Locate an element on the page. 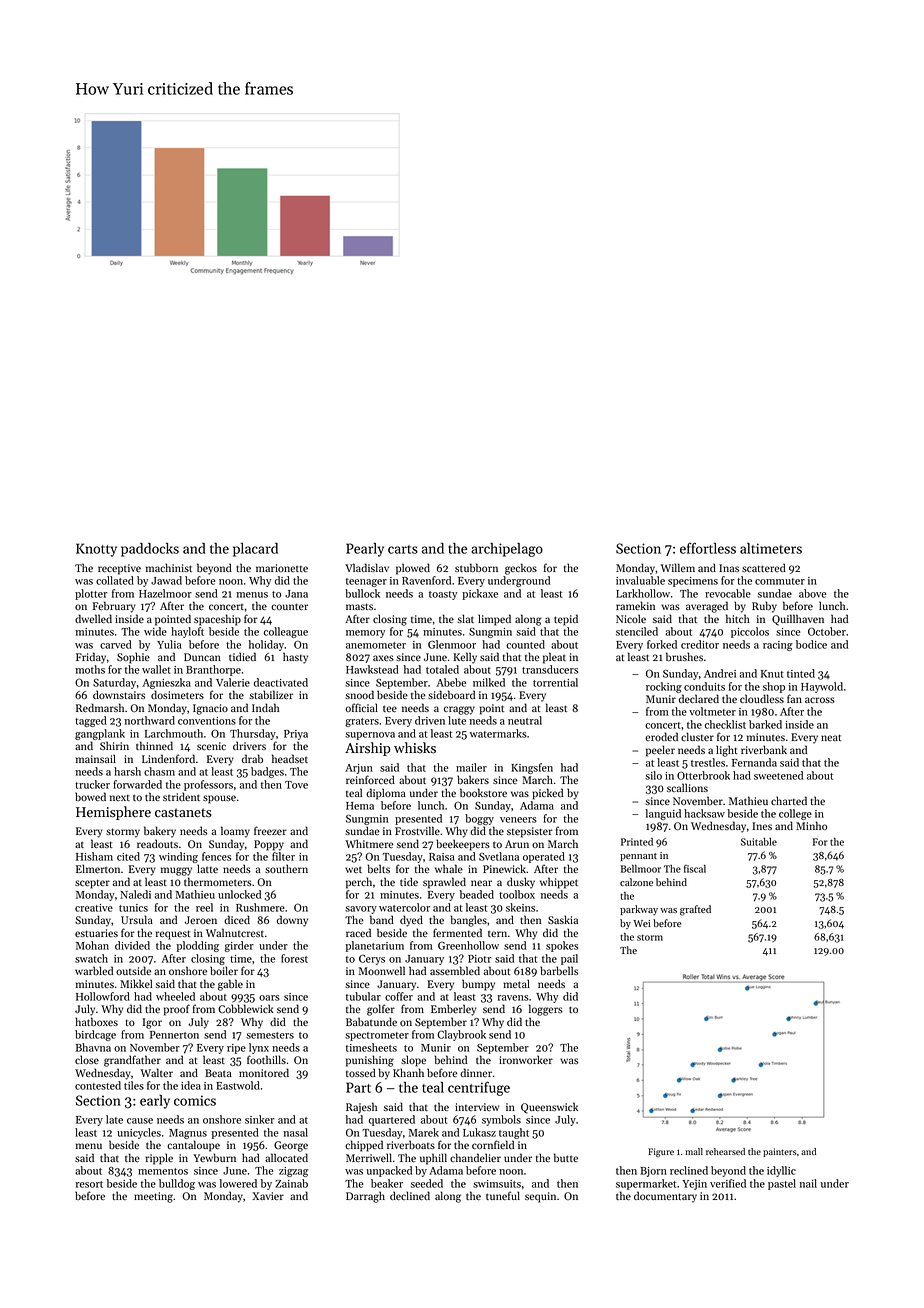  quartered is located at coordinates (392, 1120).
